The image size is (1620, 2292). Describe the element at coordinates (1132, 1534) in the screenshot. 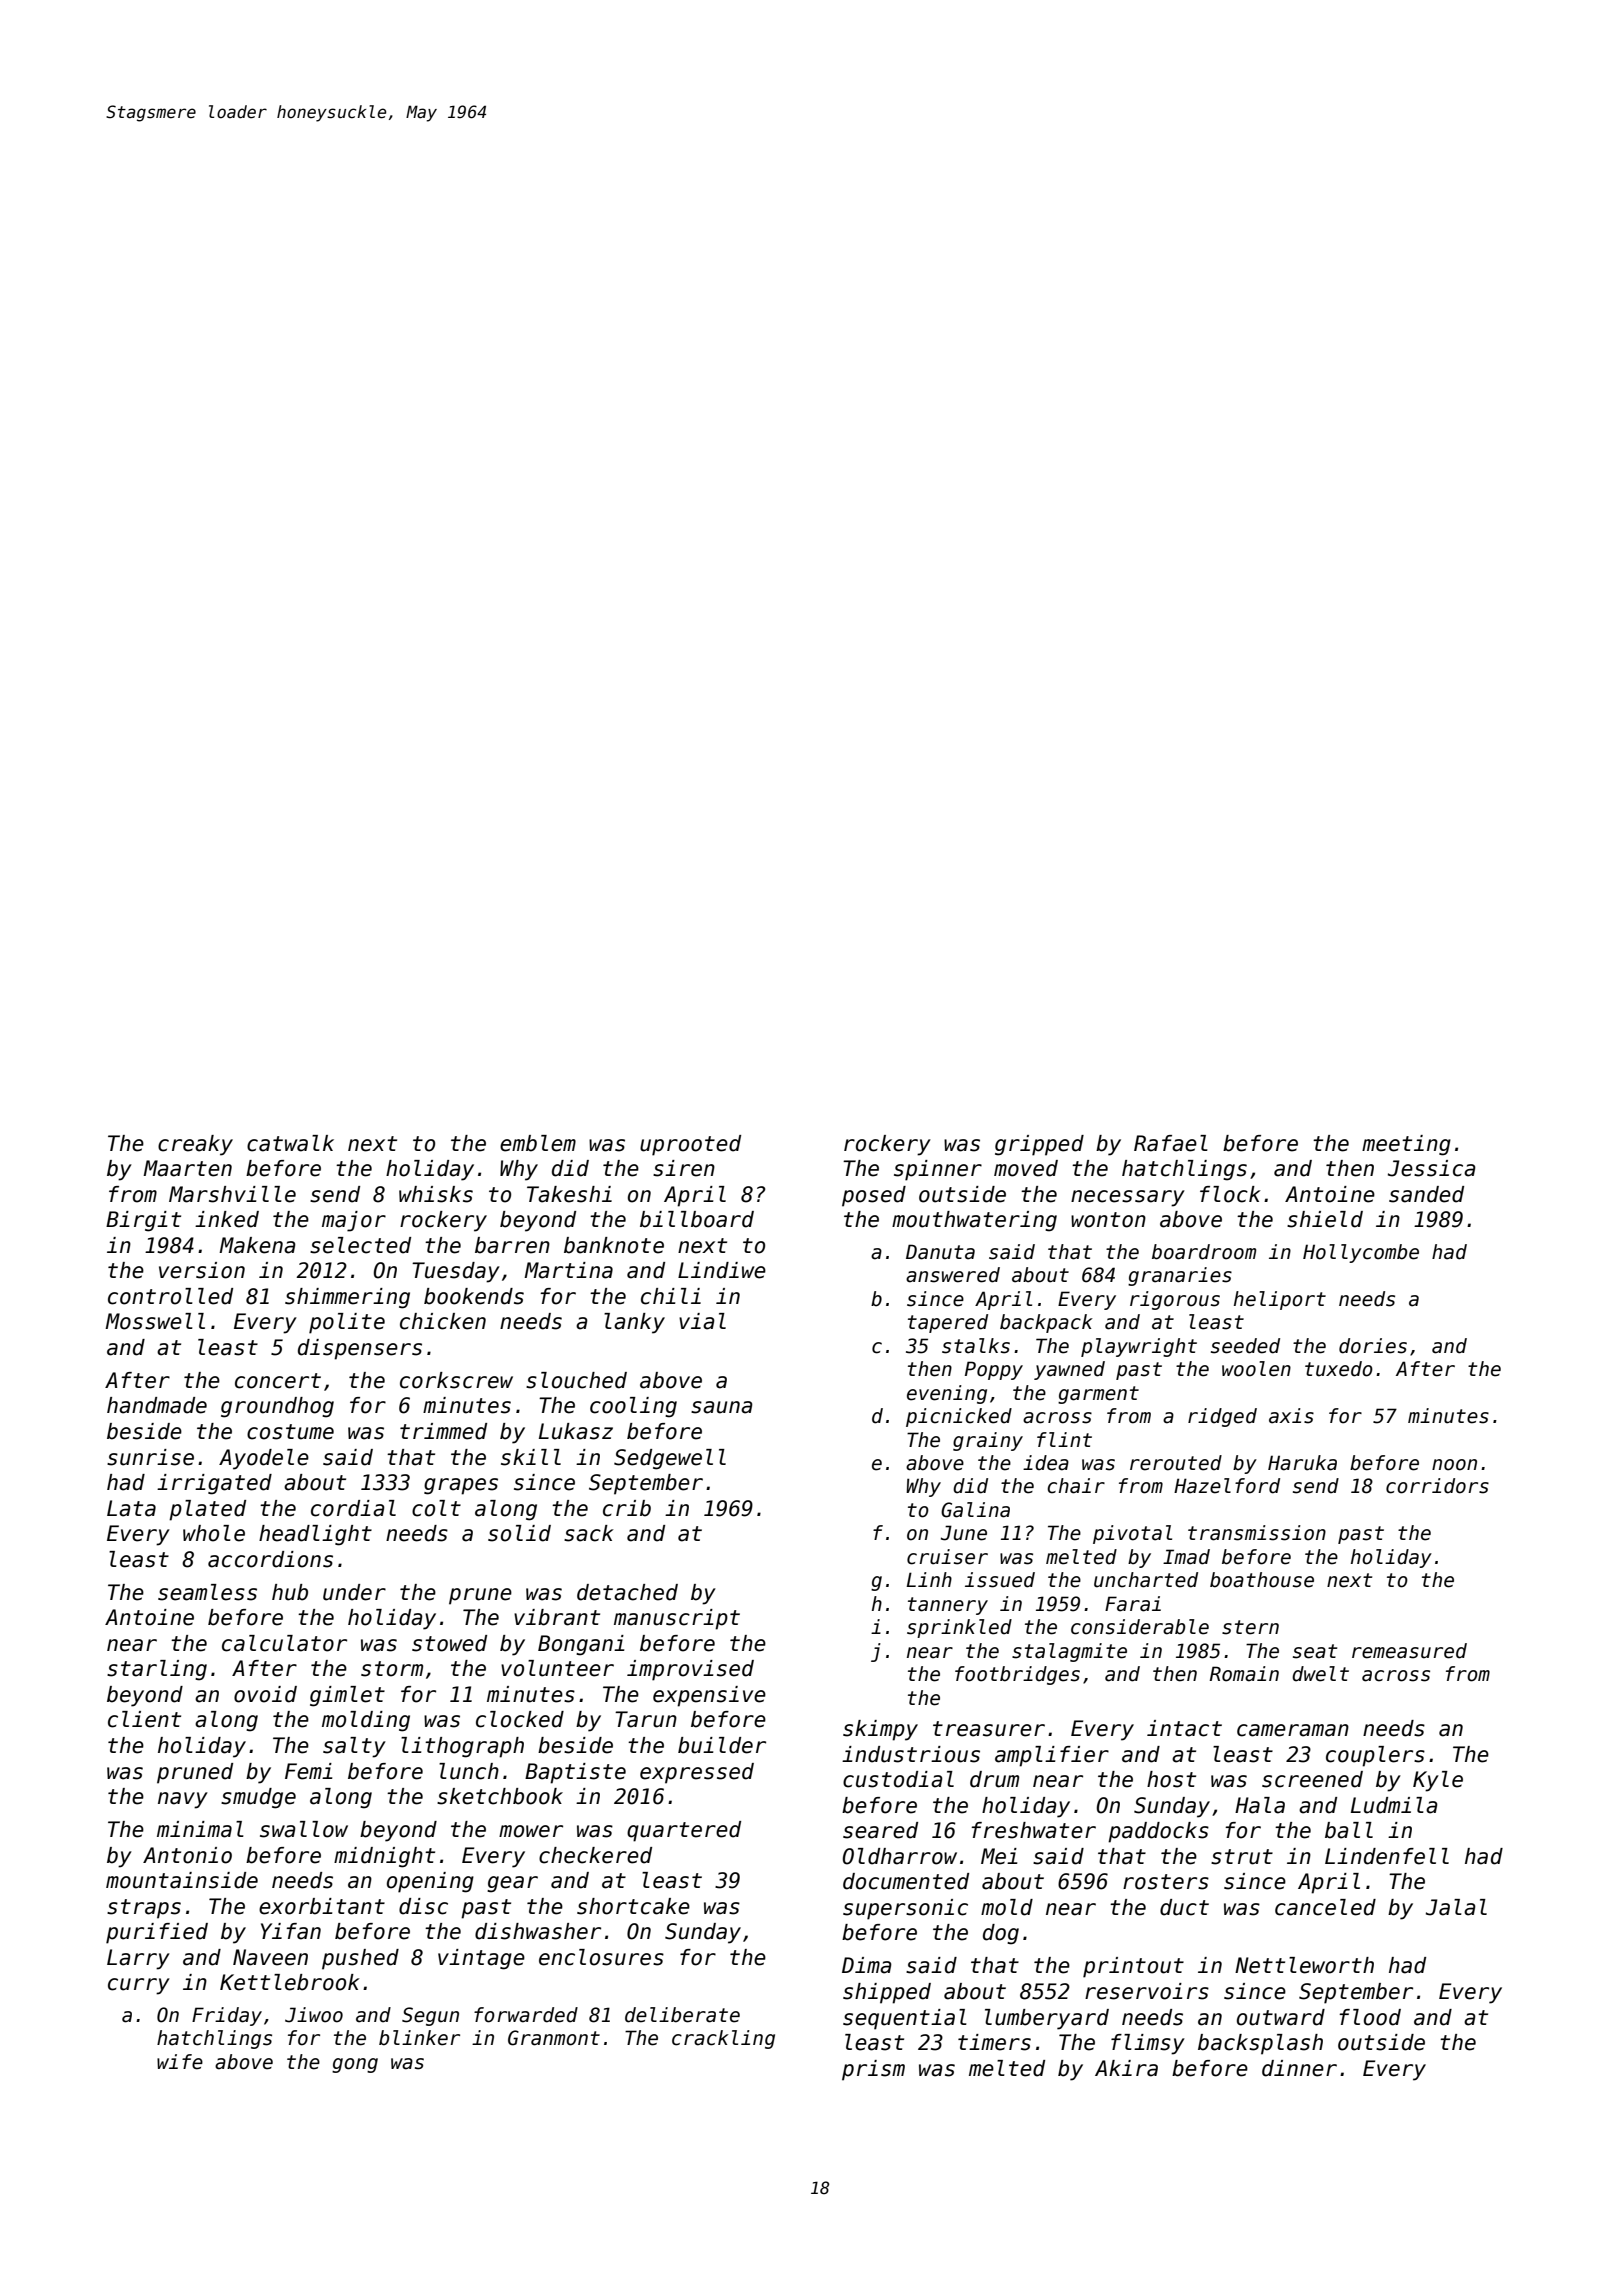

I see `pivotal` at that location.
